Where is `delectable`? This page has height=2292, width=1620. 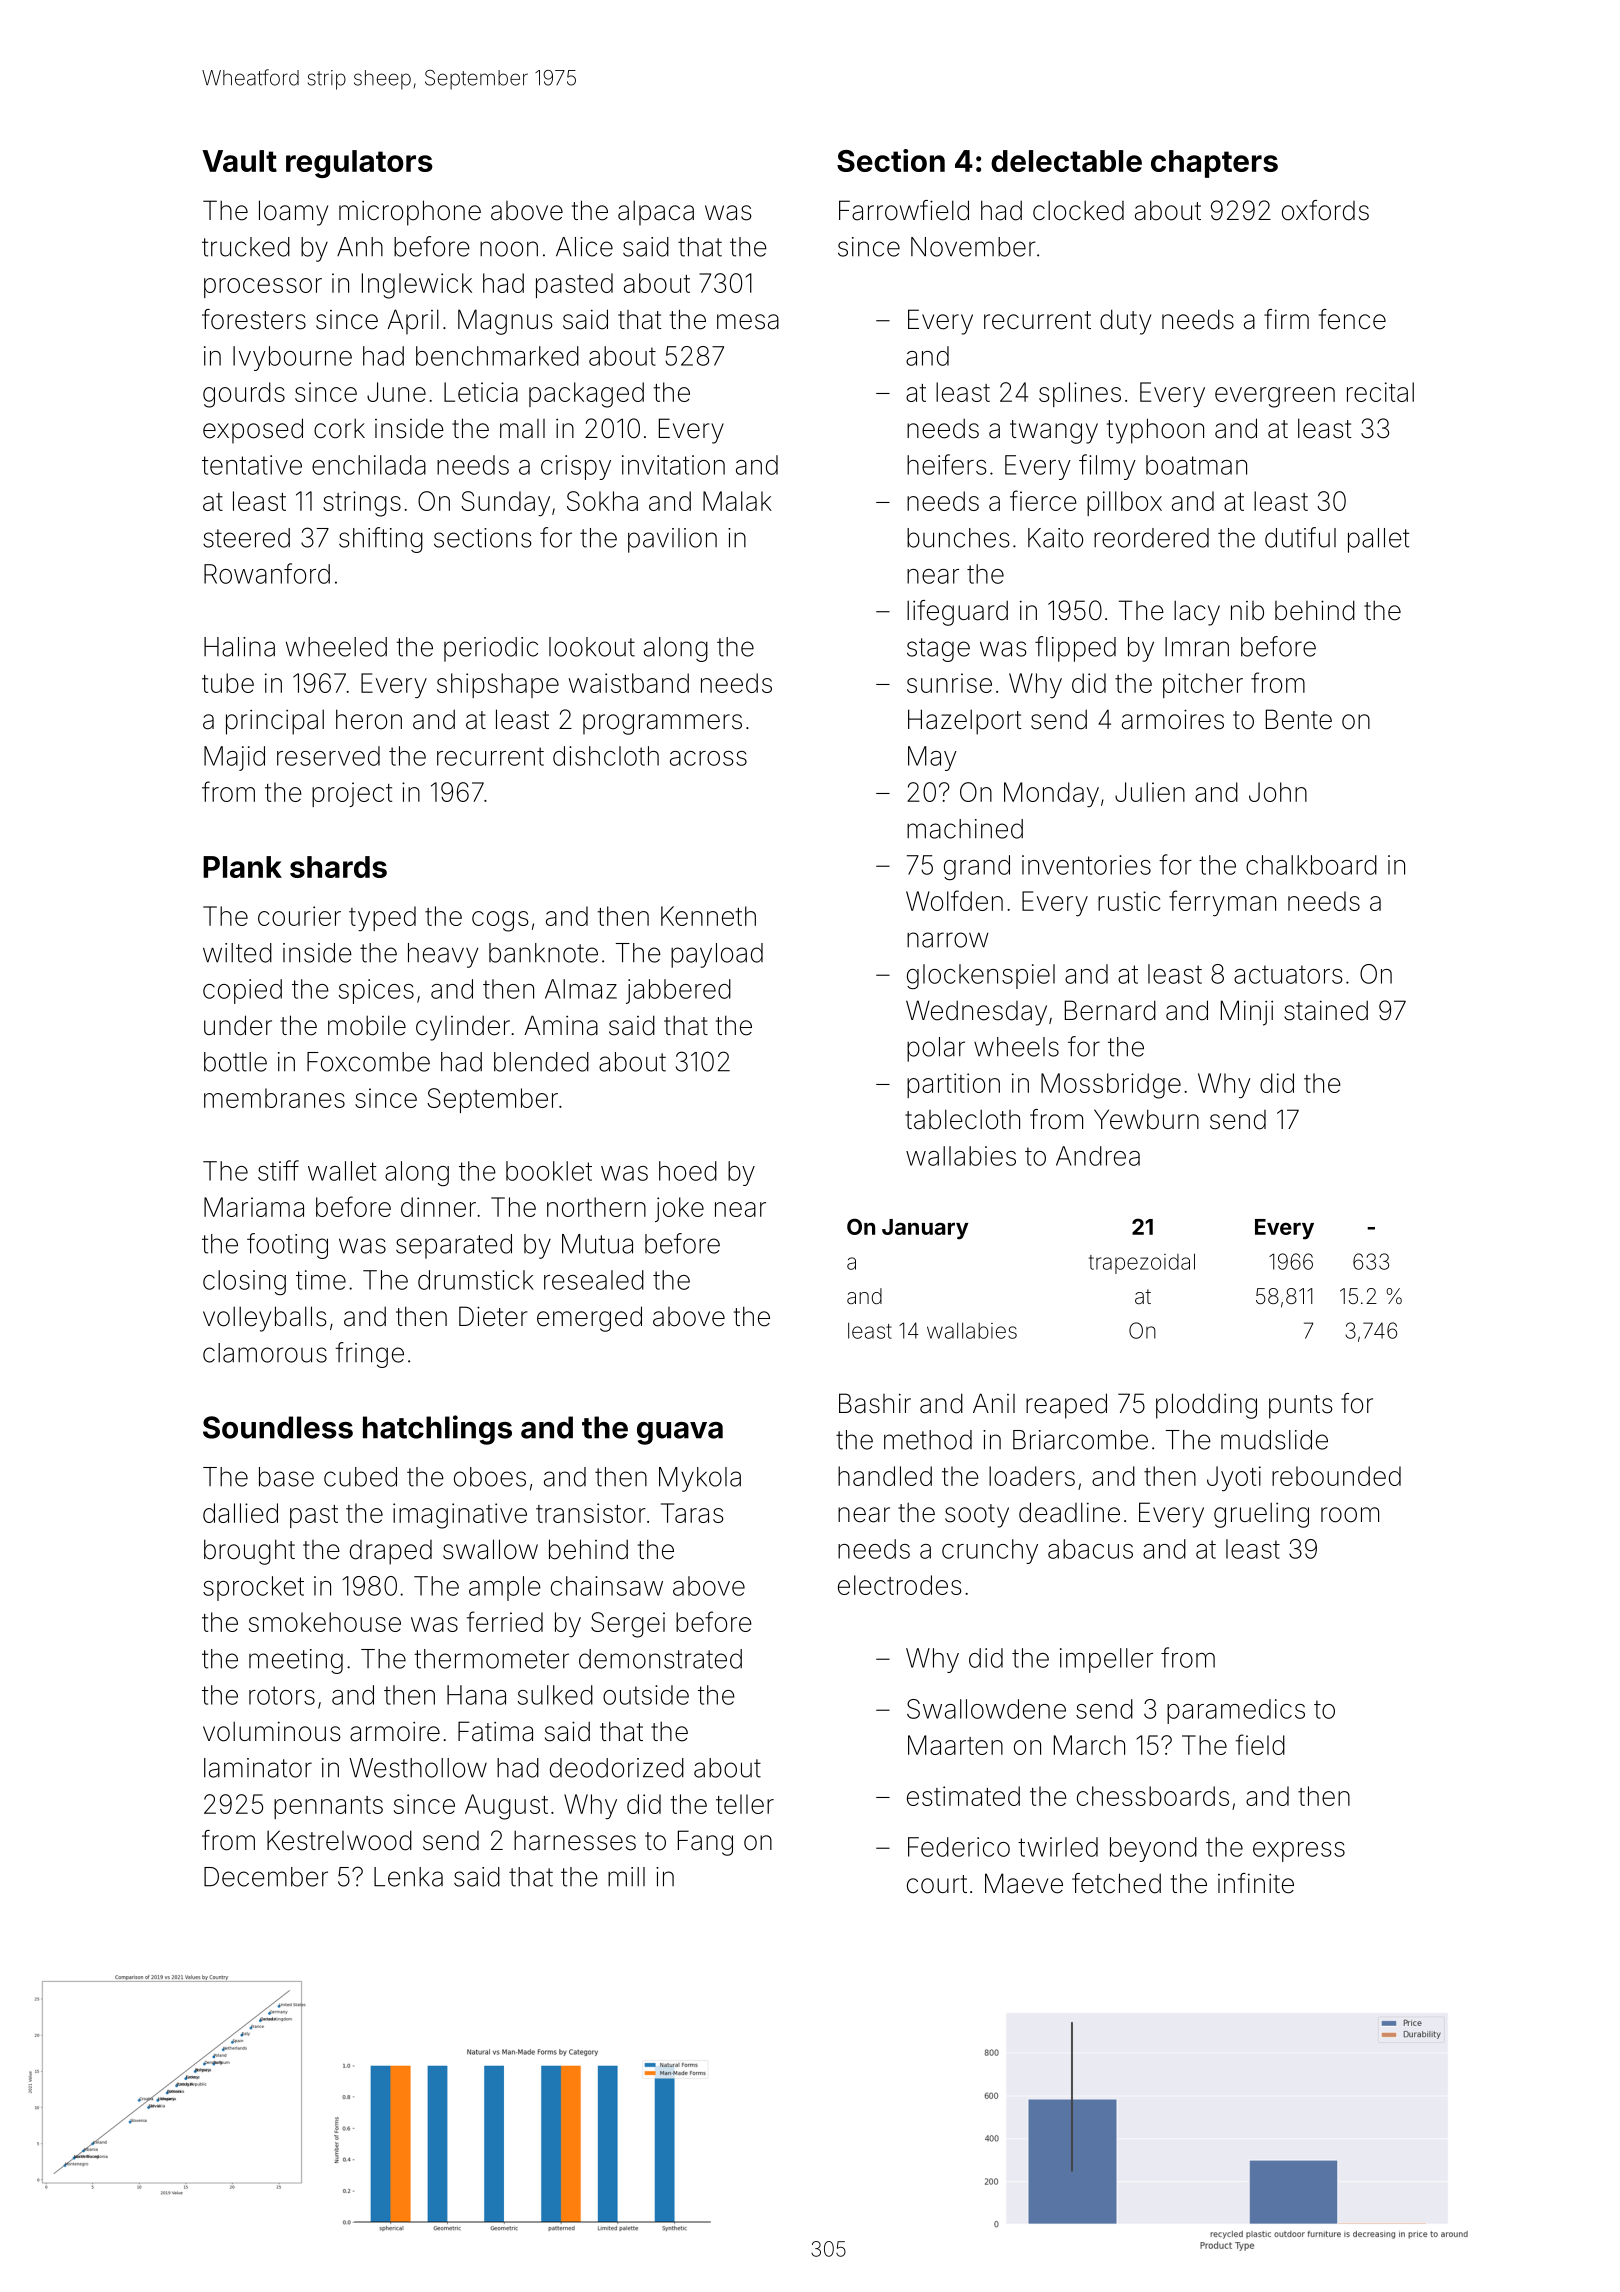
delectable is located at coordinates (1066, 161).
